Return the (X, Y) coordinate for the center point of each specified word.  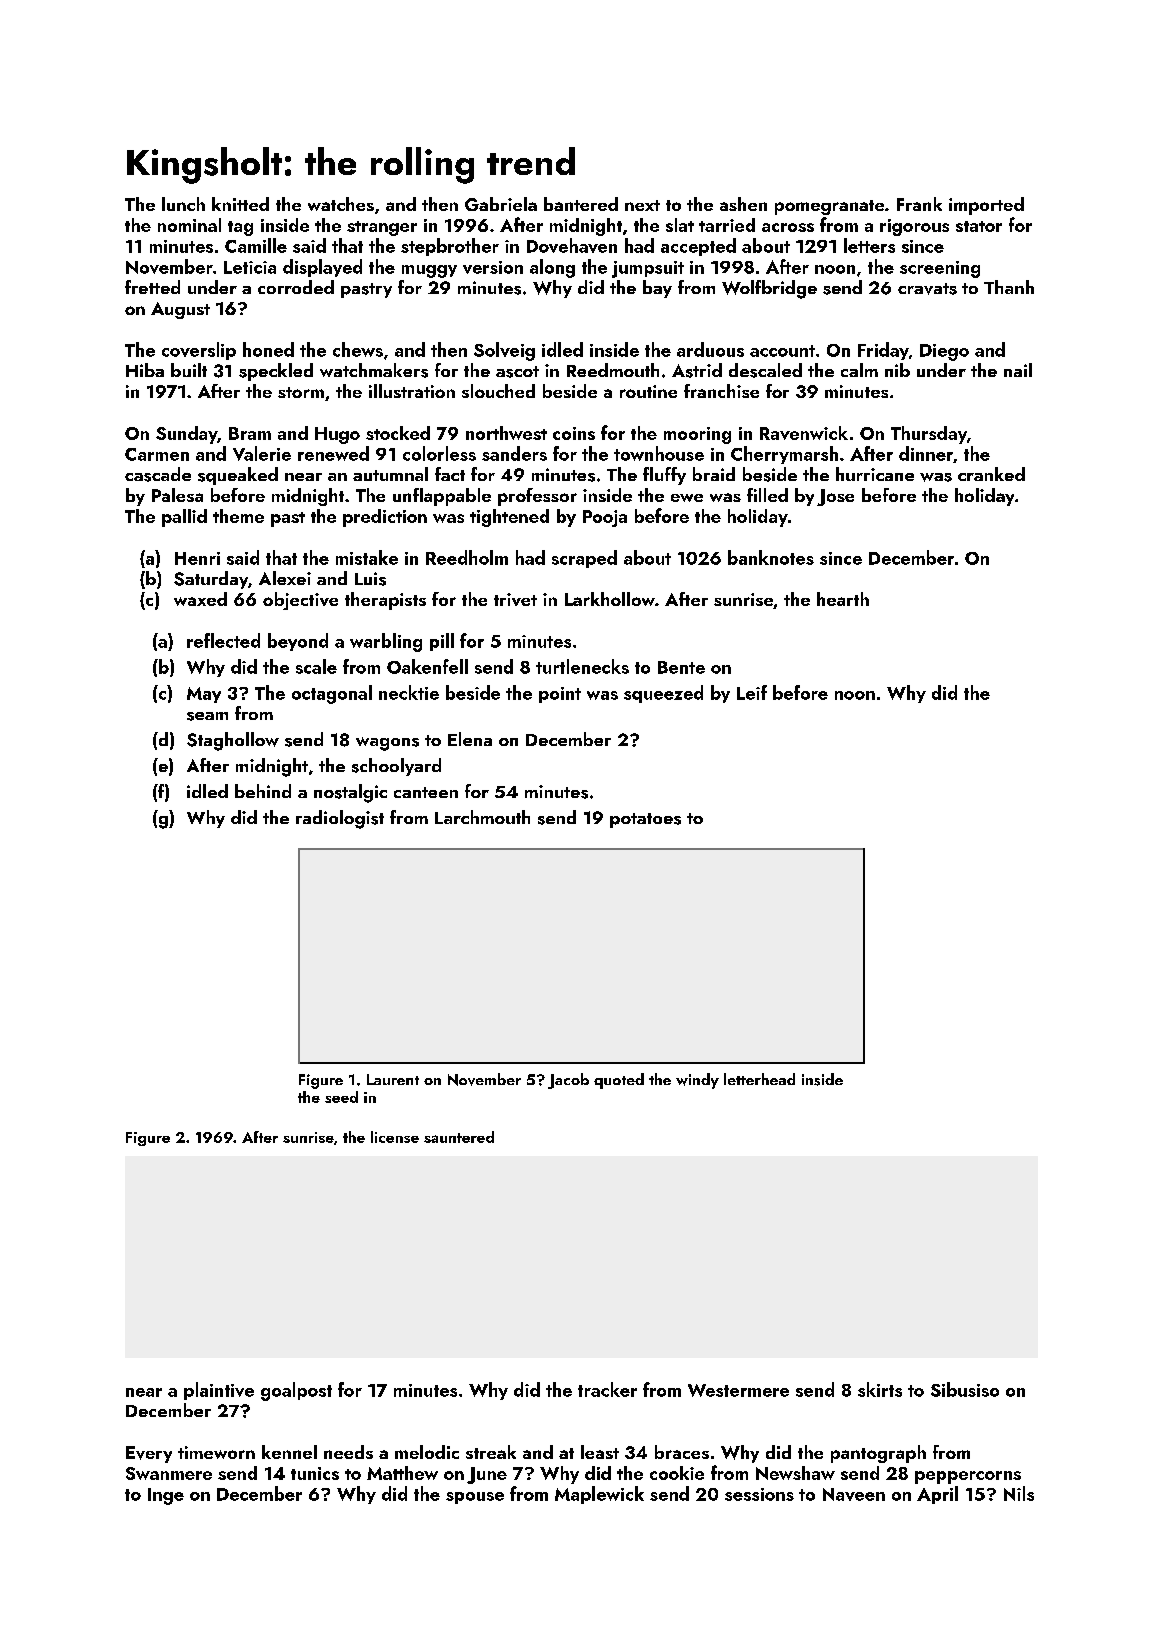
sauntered (459, 1137)
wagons (387, 744)
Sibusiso (965, 1389)
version (493, 267)
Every (149, 1454)
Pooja (605, 518)
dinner (926, 453)
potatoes (645, 820)
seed (341, 1097)
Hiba (145, 370)
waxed (200, 599)
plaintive (219, 1391)
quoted (619, 1081)
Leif (752, 692)
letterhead (759, 1079)
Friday (883, 351)
